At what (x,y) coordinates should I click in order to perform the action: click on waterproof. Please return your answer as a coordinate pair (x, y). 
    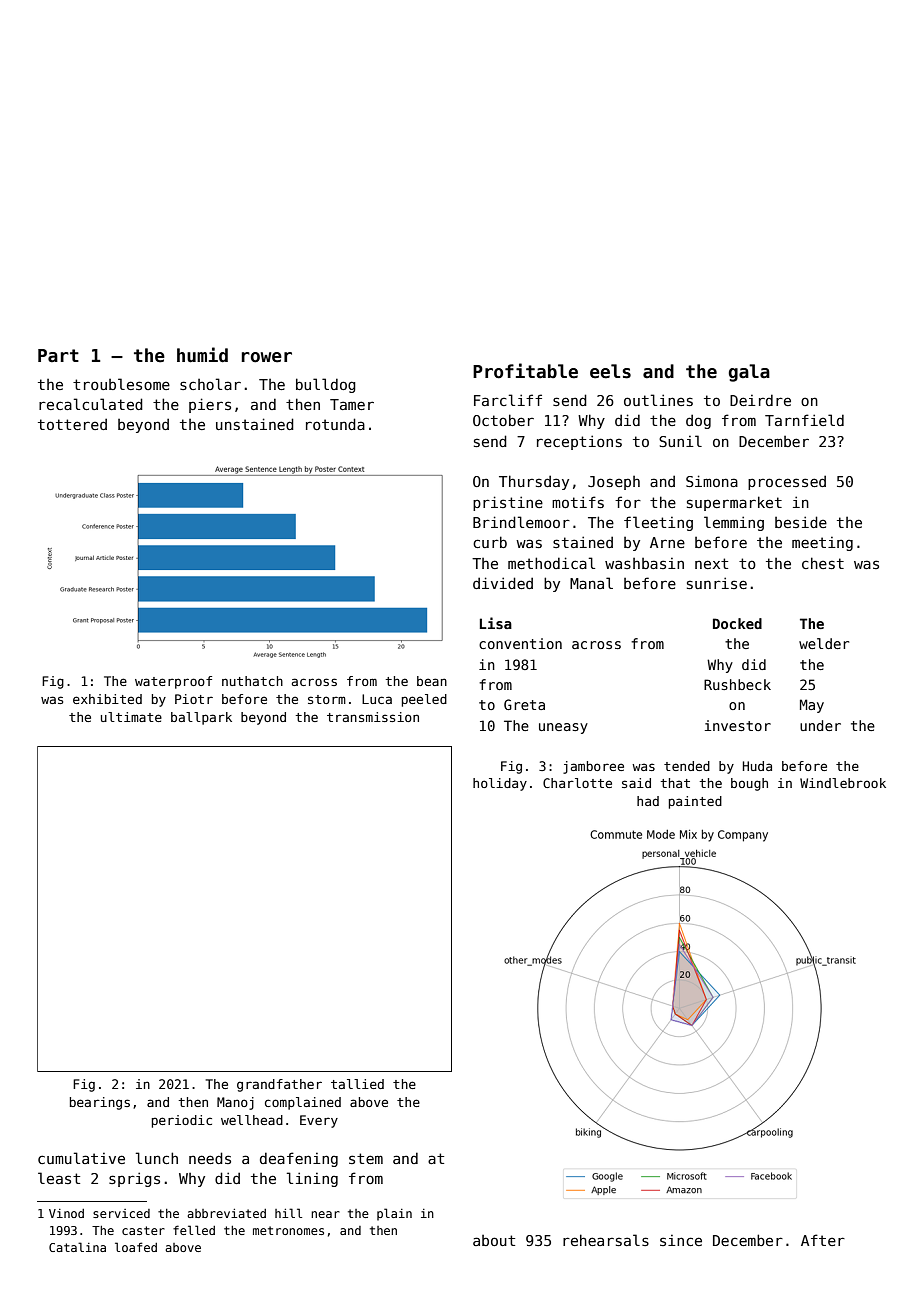
    Looking at the image, I should click on (173, 682).
